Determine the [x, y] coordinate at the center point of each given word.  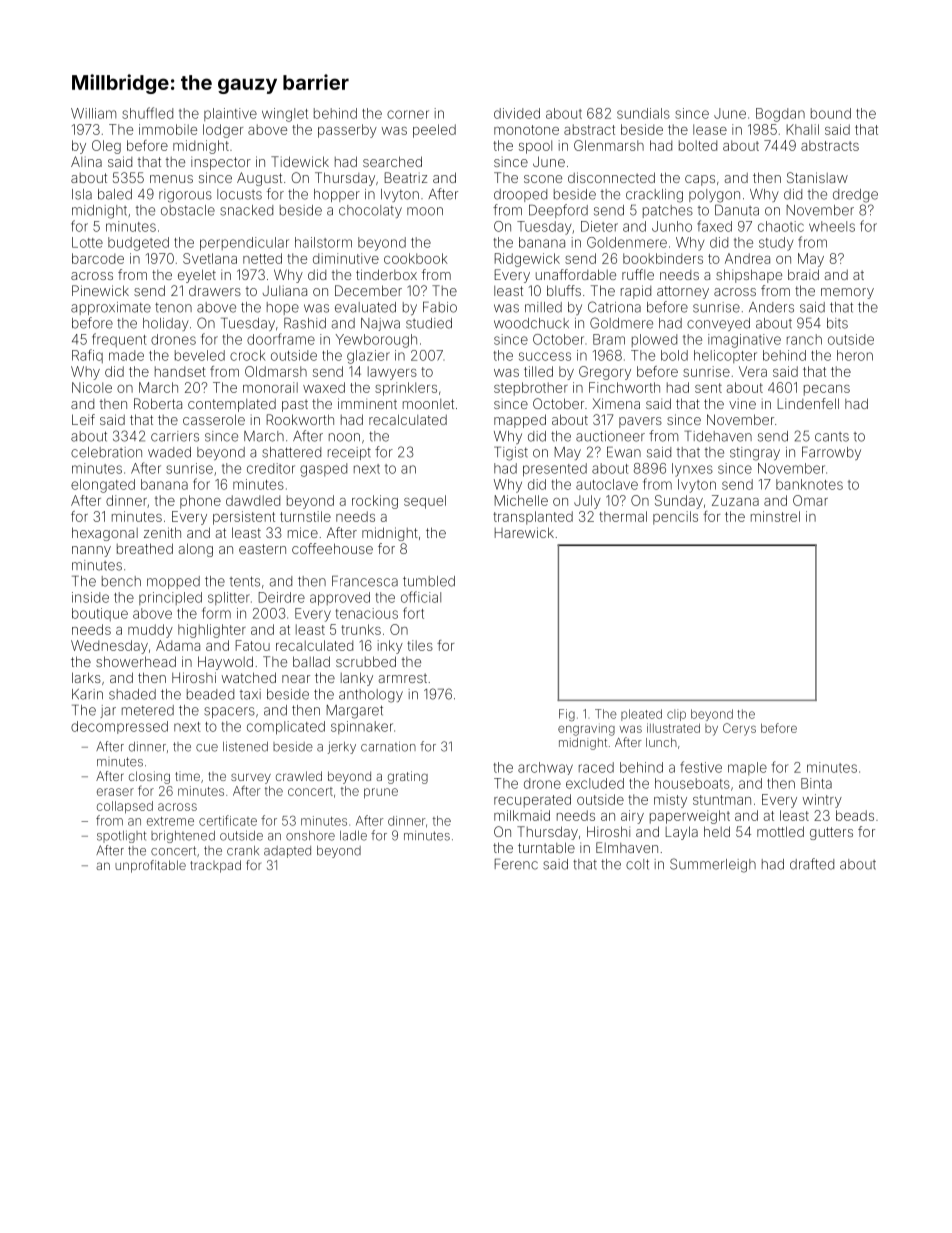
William [93, 113]
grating [408, 777]
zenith [162, 532]
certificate [228, 820]
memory [847, 293]
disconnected [611, 177]
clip [676, 715]
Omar [810, 500]
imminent [367, 403]
